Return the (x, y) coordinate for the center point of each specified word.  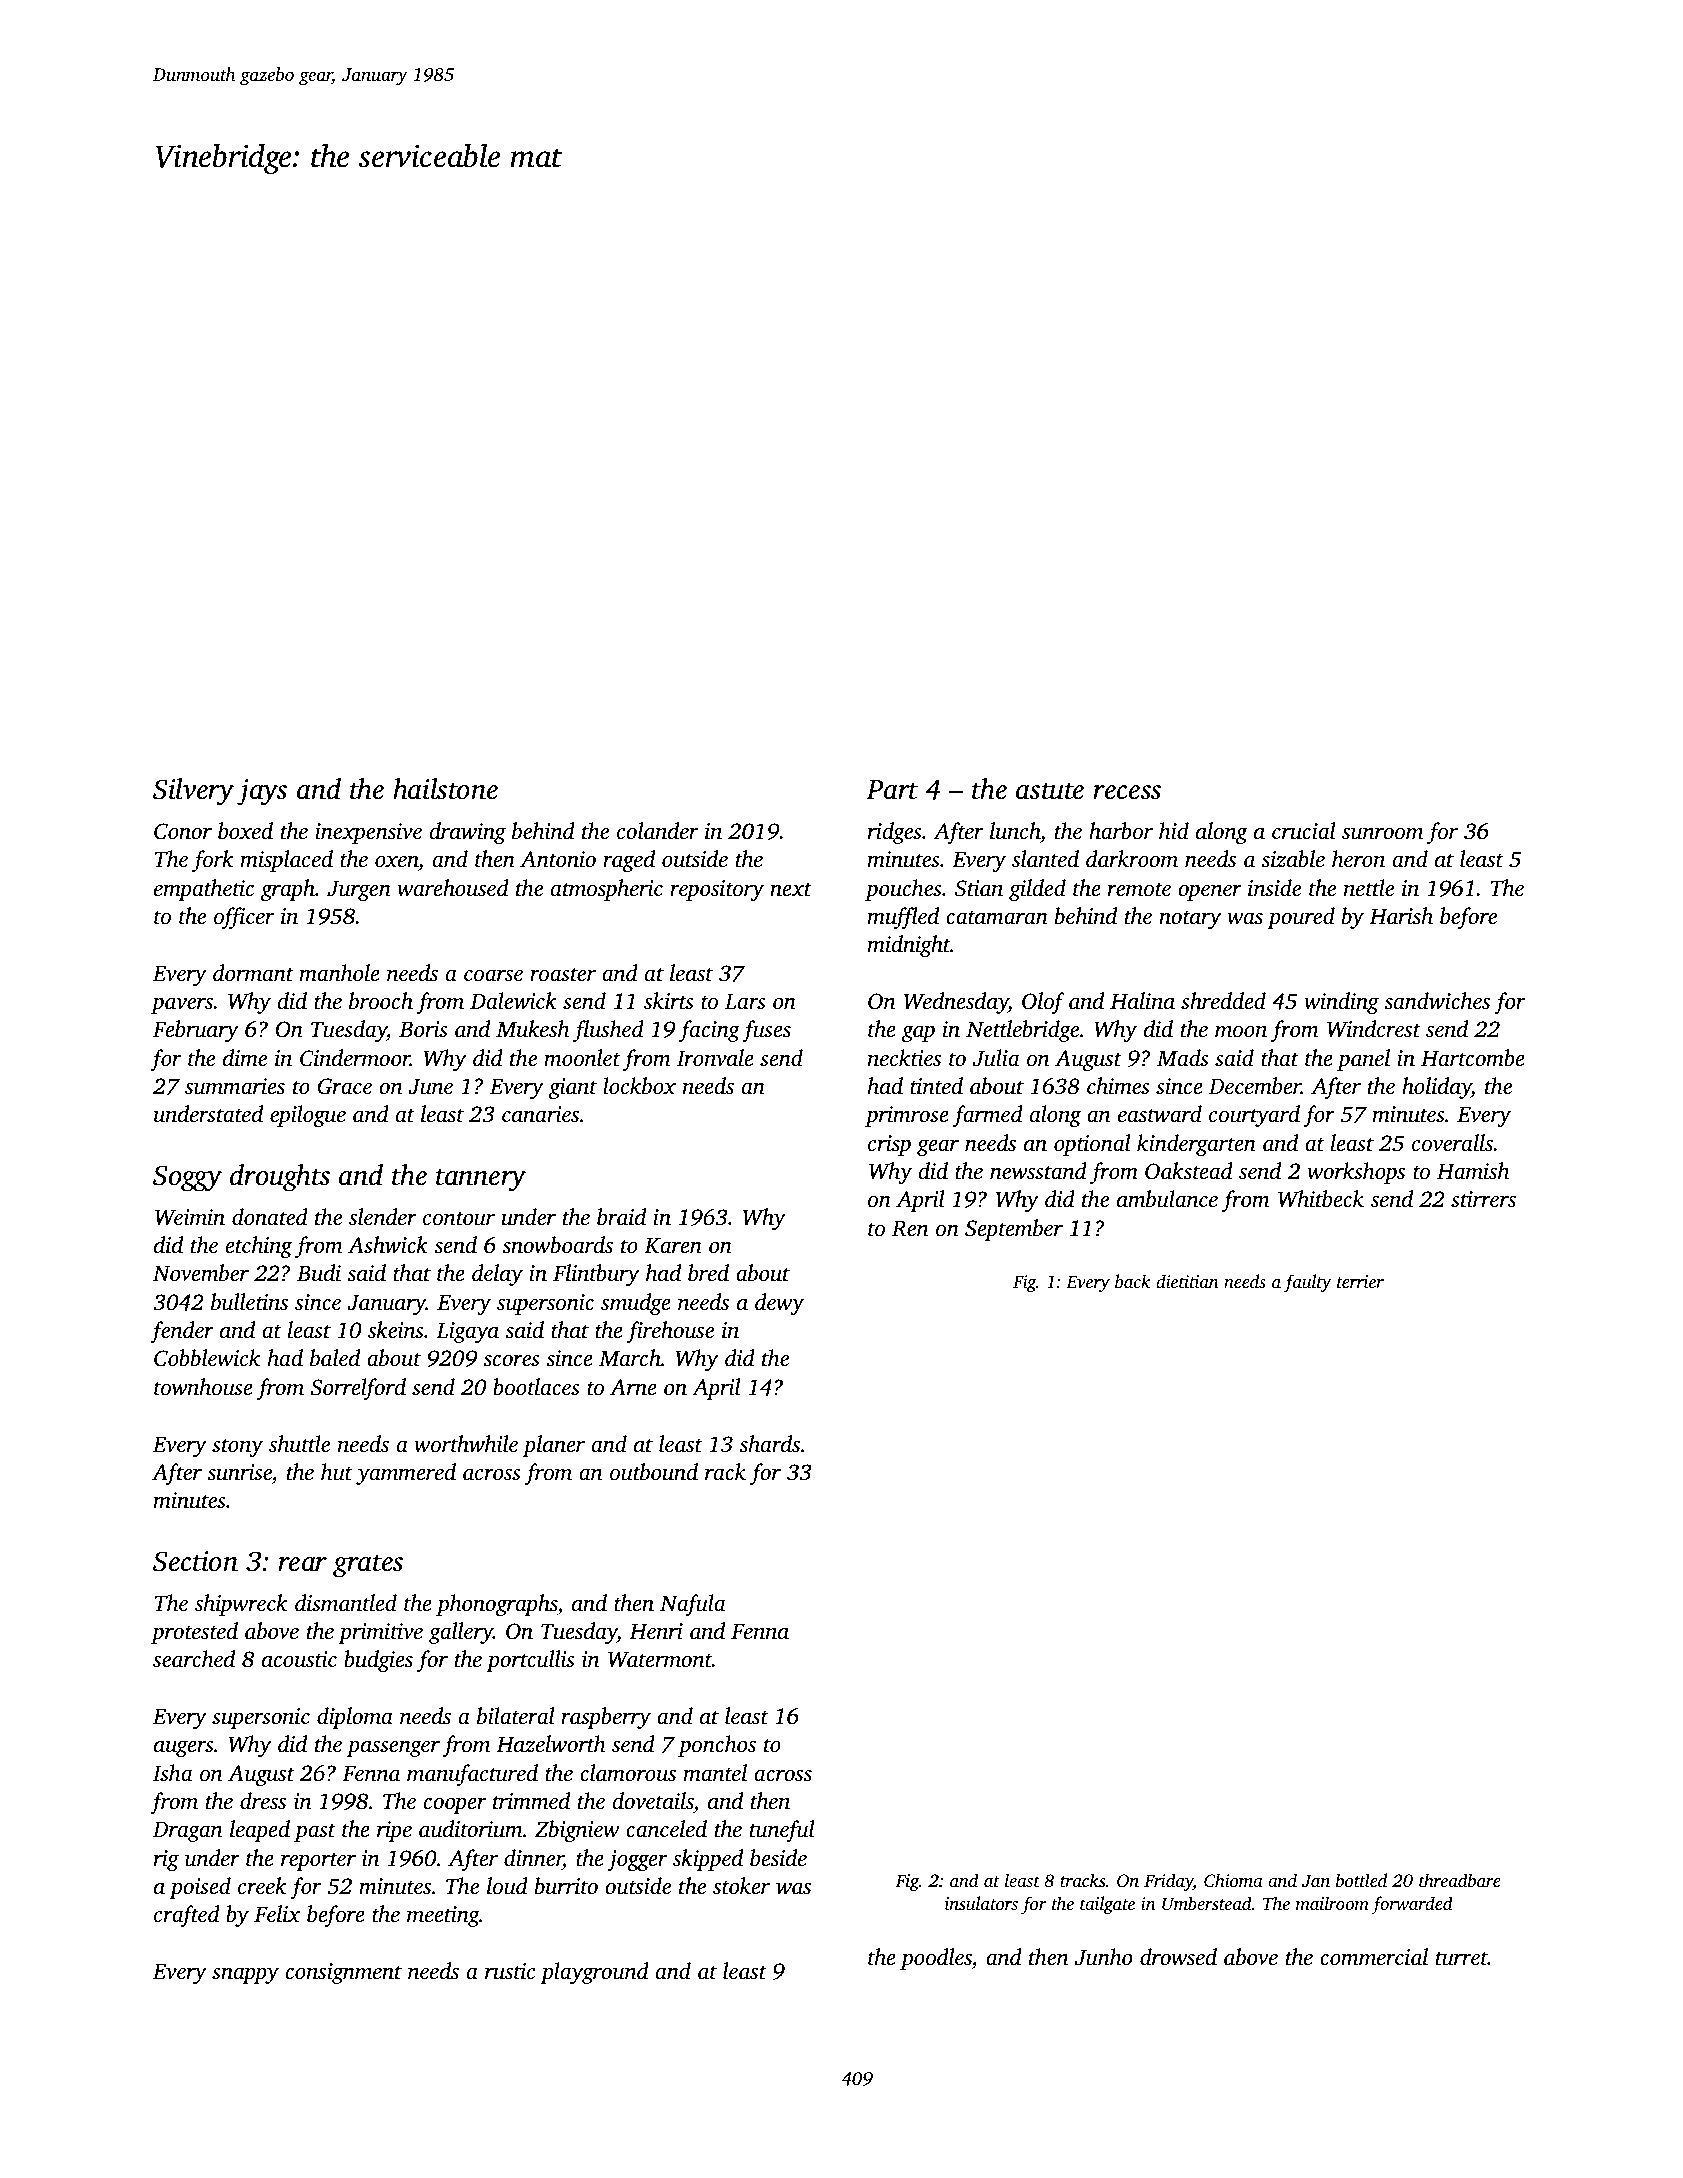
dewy (779, 1304)
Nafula (693, 1605)
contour (459, 1219)
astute (1050, 791)
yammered (406, 1474)
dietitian (1187, 1281)
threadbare (1460, 1880)
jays (262, 792)
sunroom (1382, 834)
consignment (344, 1973)
